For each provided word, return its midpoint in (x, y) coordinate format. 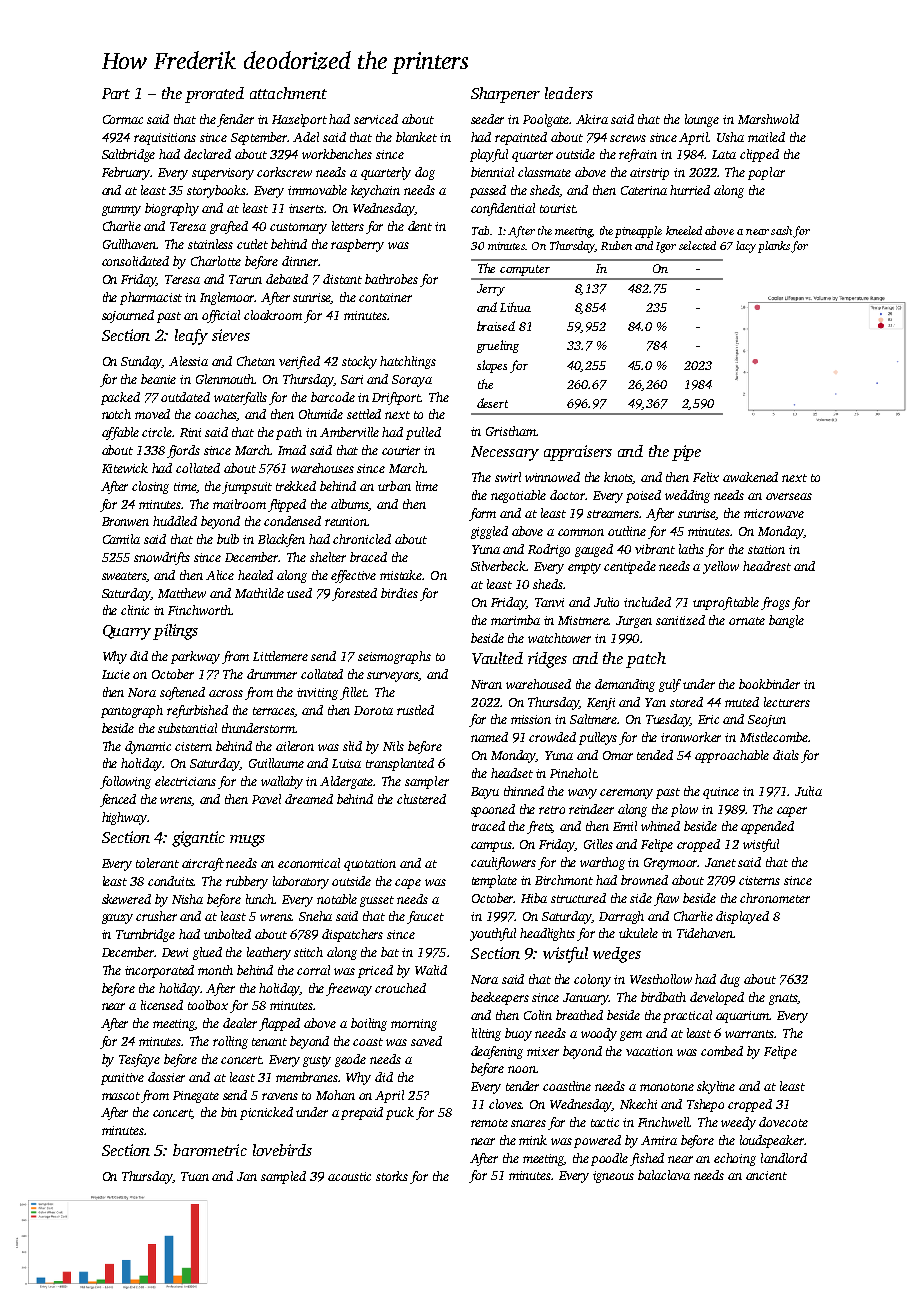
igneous (613, 1177)
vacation (649, 1051)
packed (120, 398)
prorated (214, 95)
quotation (370, 865)
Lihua (515, 307)
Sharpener (505, 95)
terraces (274, 712)
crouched (400, 988)
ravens (280, 1096)
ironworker (691, 737)
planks (774, 247)
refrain (638, 155)
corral (313, 970)
